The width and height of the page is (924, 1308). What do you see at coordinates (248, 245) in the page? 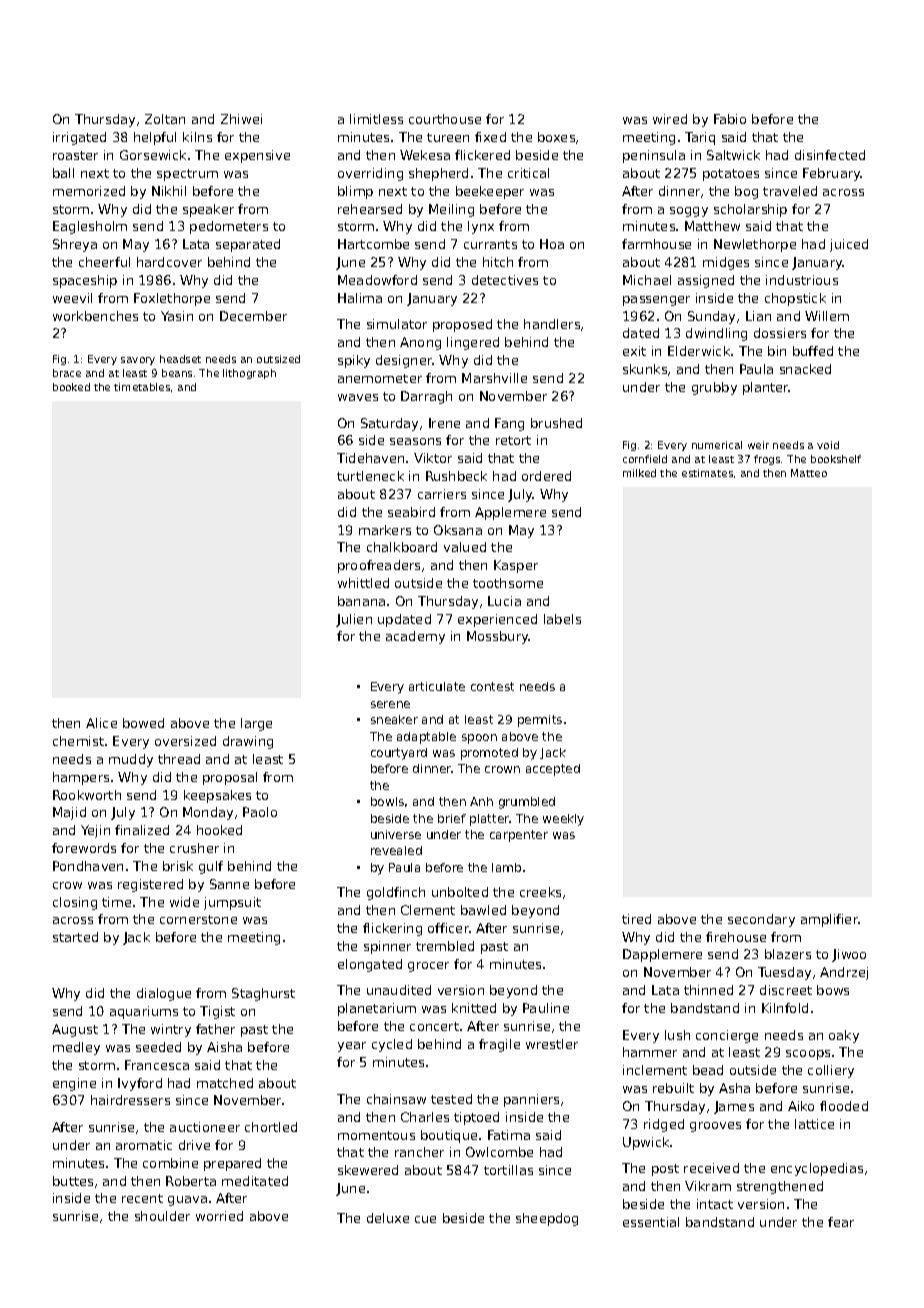
I see `separated` at bounding box center [248, 245].
